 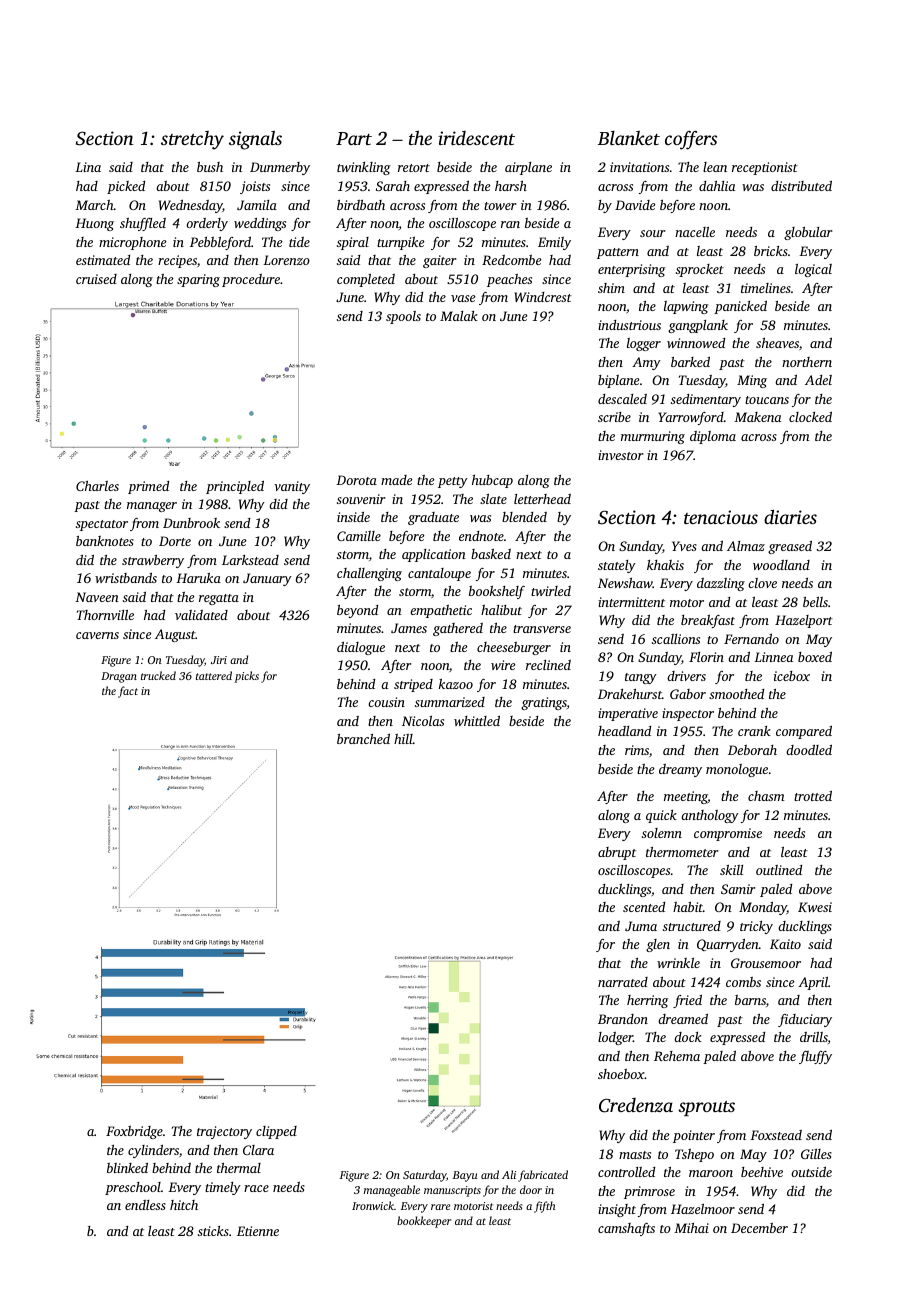 What do you see at coordinates (299, 242) in the image?
I see `tide` at bounding box center [299, 242].
